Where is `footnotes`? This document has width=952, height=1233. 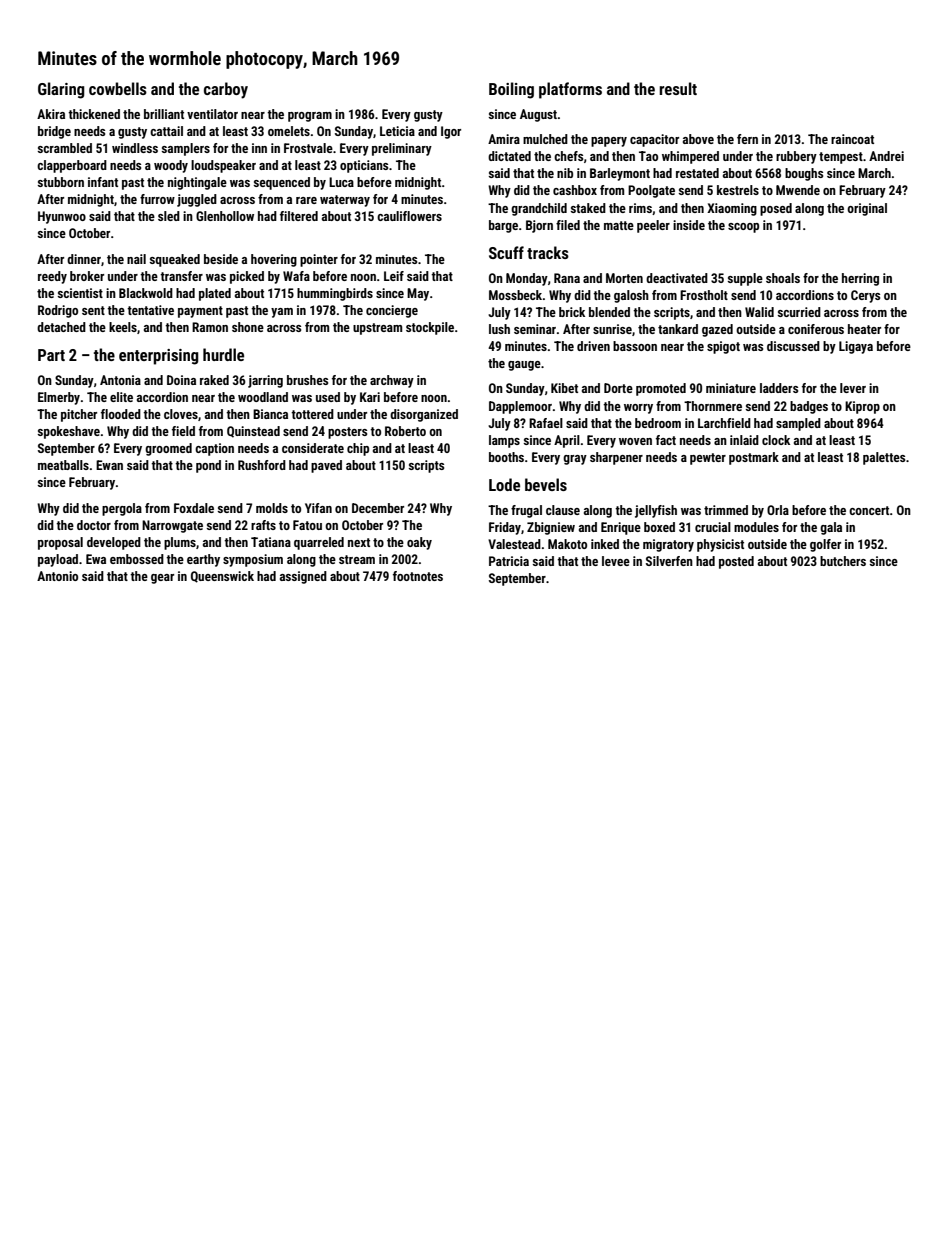 footnotes is located at coordinates (418, 576).
